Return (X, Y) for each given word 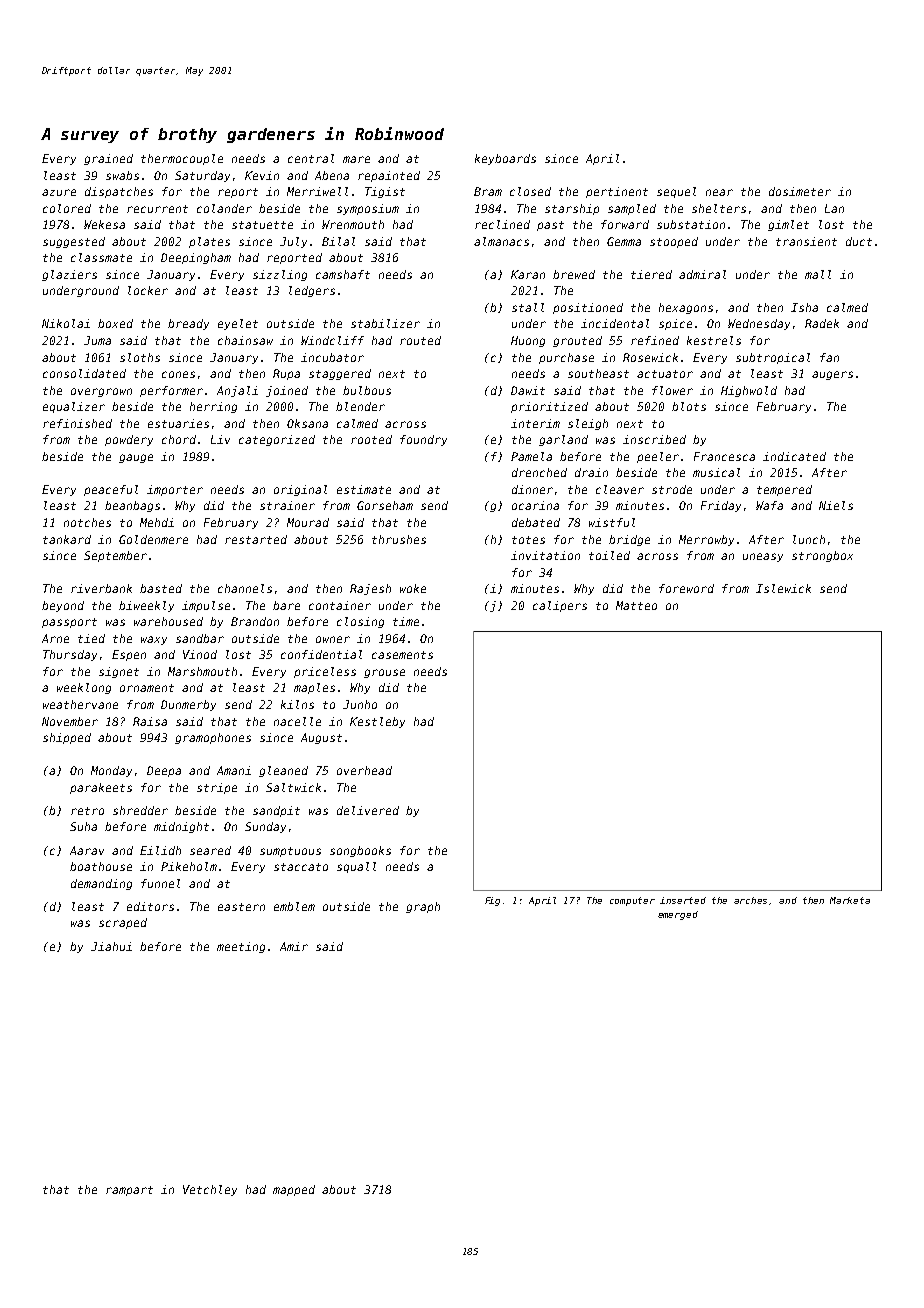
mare (356, 159)
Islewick (783, 588)
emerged (678, 915)
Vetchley (210, 1190)
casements (402, 655)
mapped (294, 1190)
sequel (676, 192)
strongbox (822, 556)
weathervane (80, 704)
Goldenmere (153, 539)
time (406, 621)
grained (108, 159)
